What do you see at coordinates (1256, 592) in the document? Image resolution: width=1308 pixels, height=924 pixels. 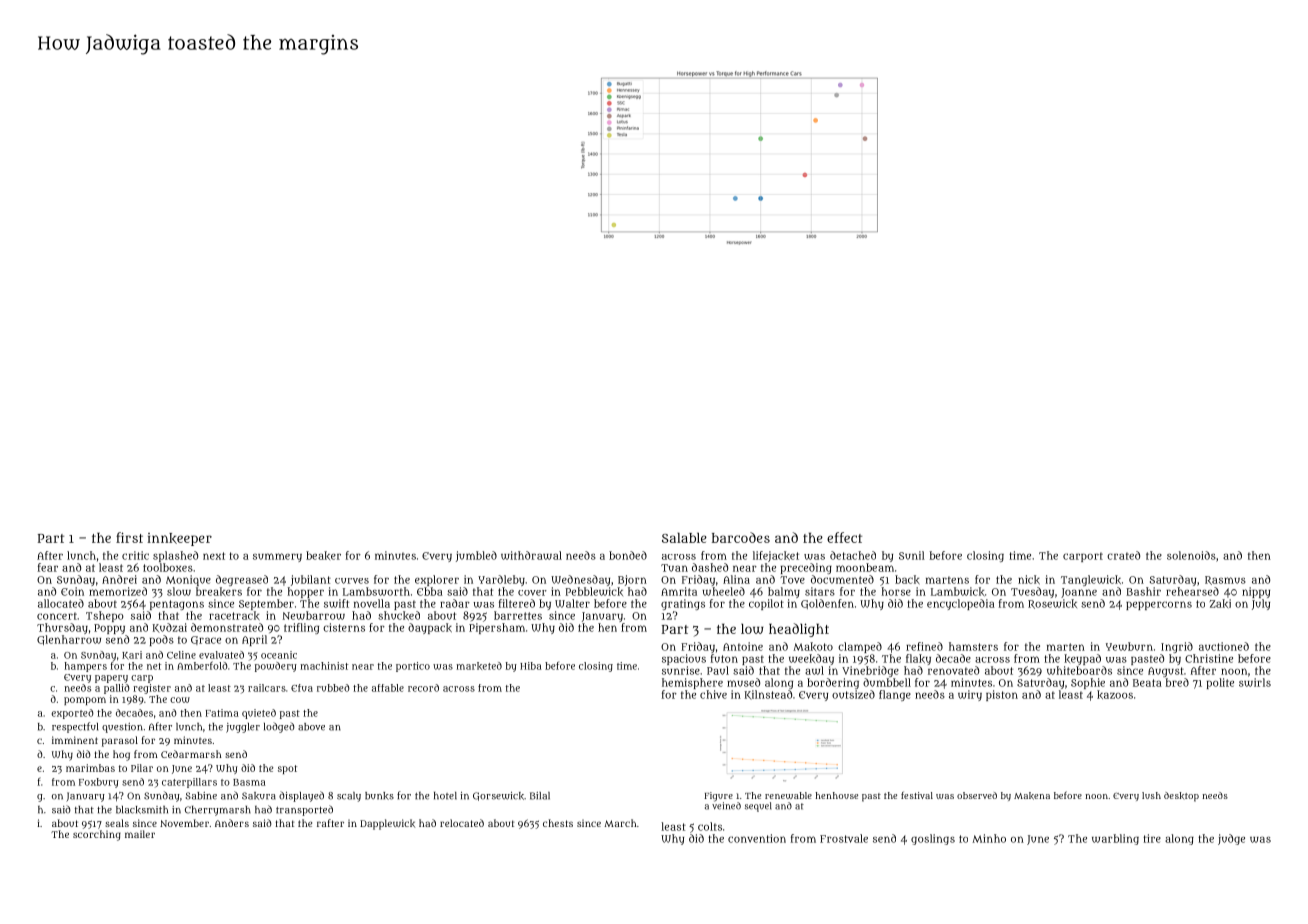 I see `nippy` at bounding box center [1256, 592].
